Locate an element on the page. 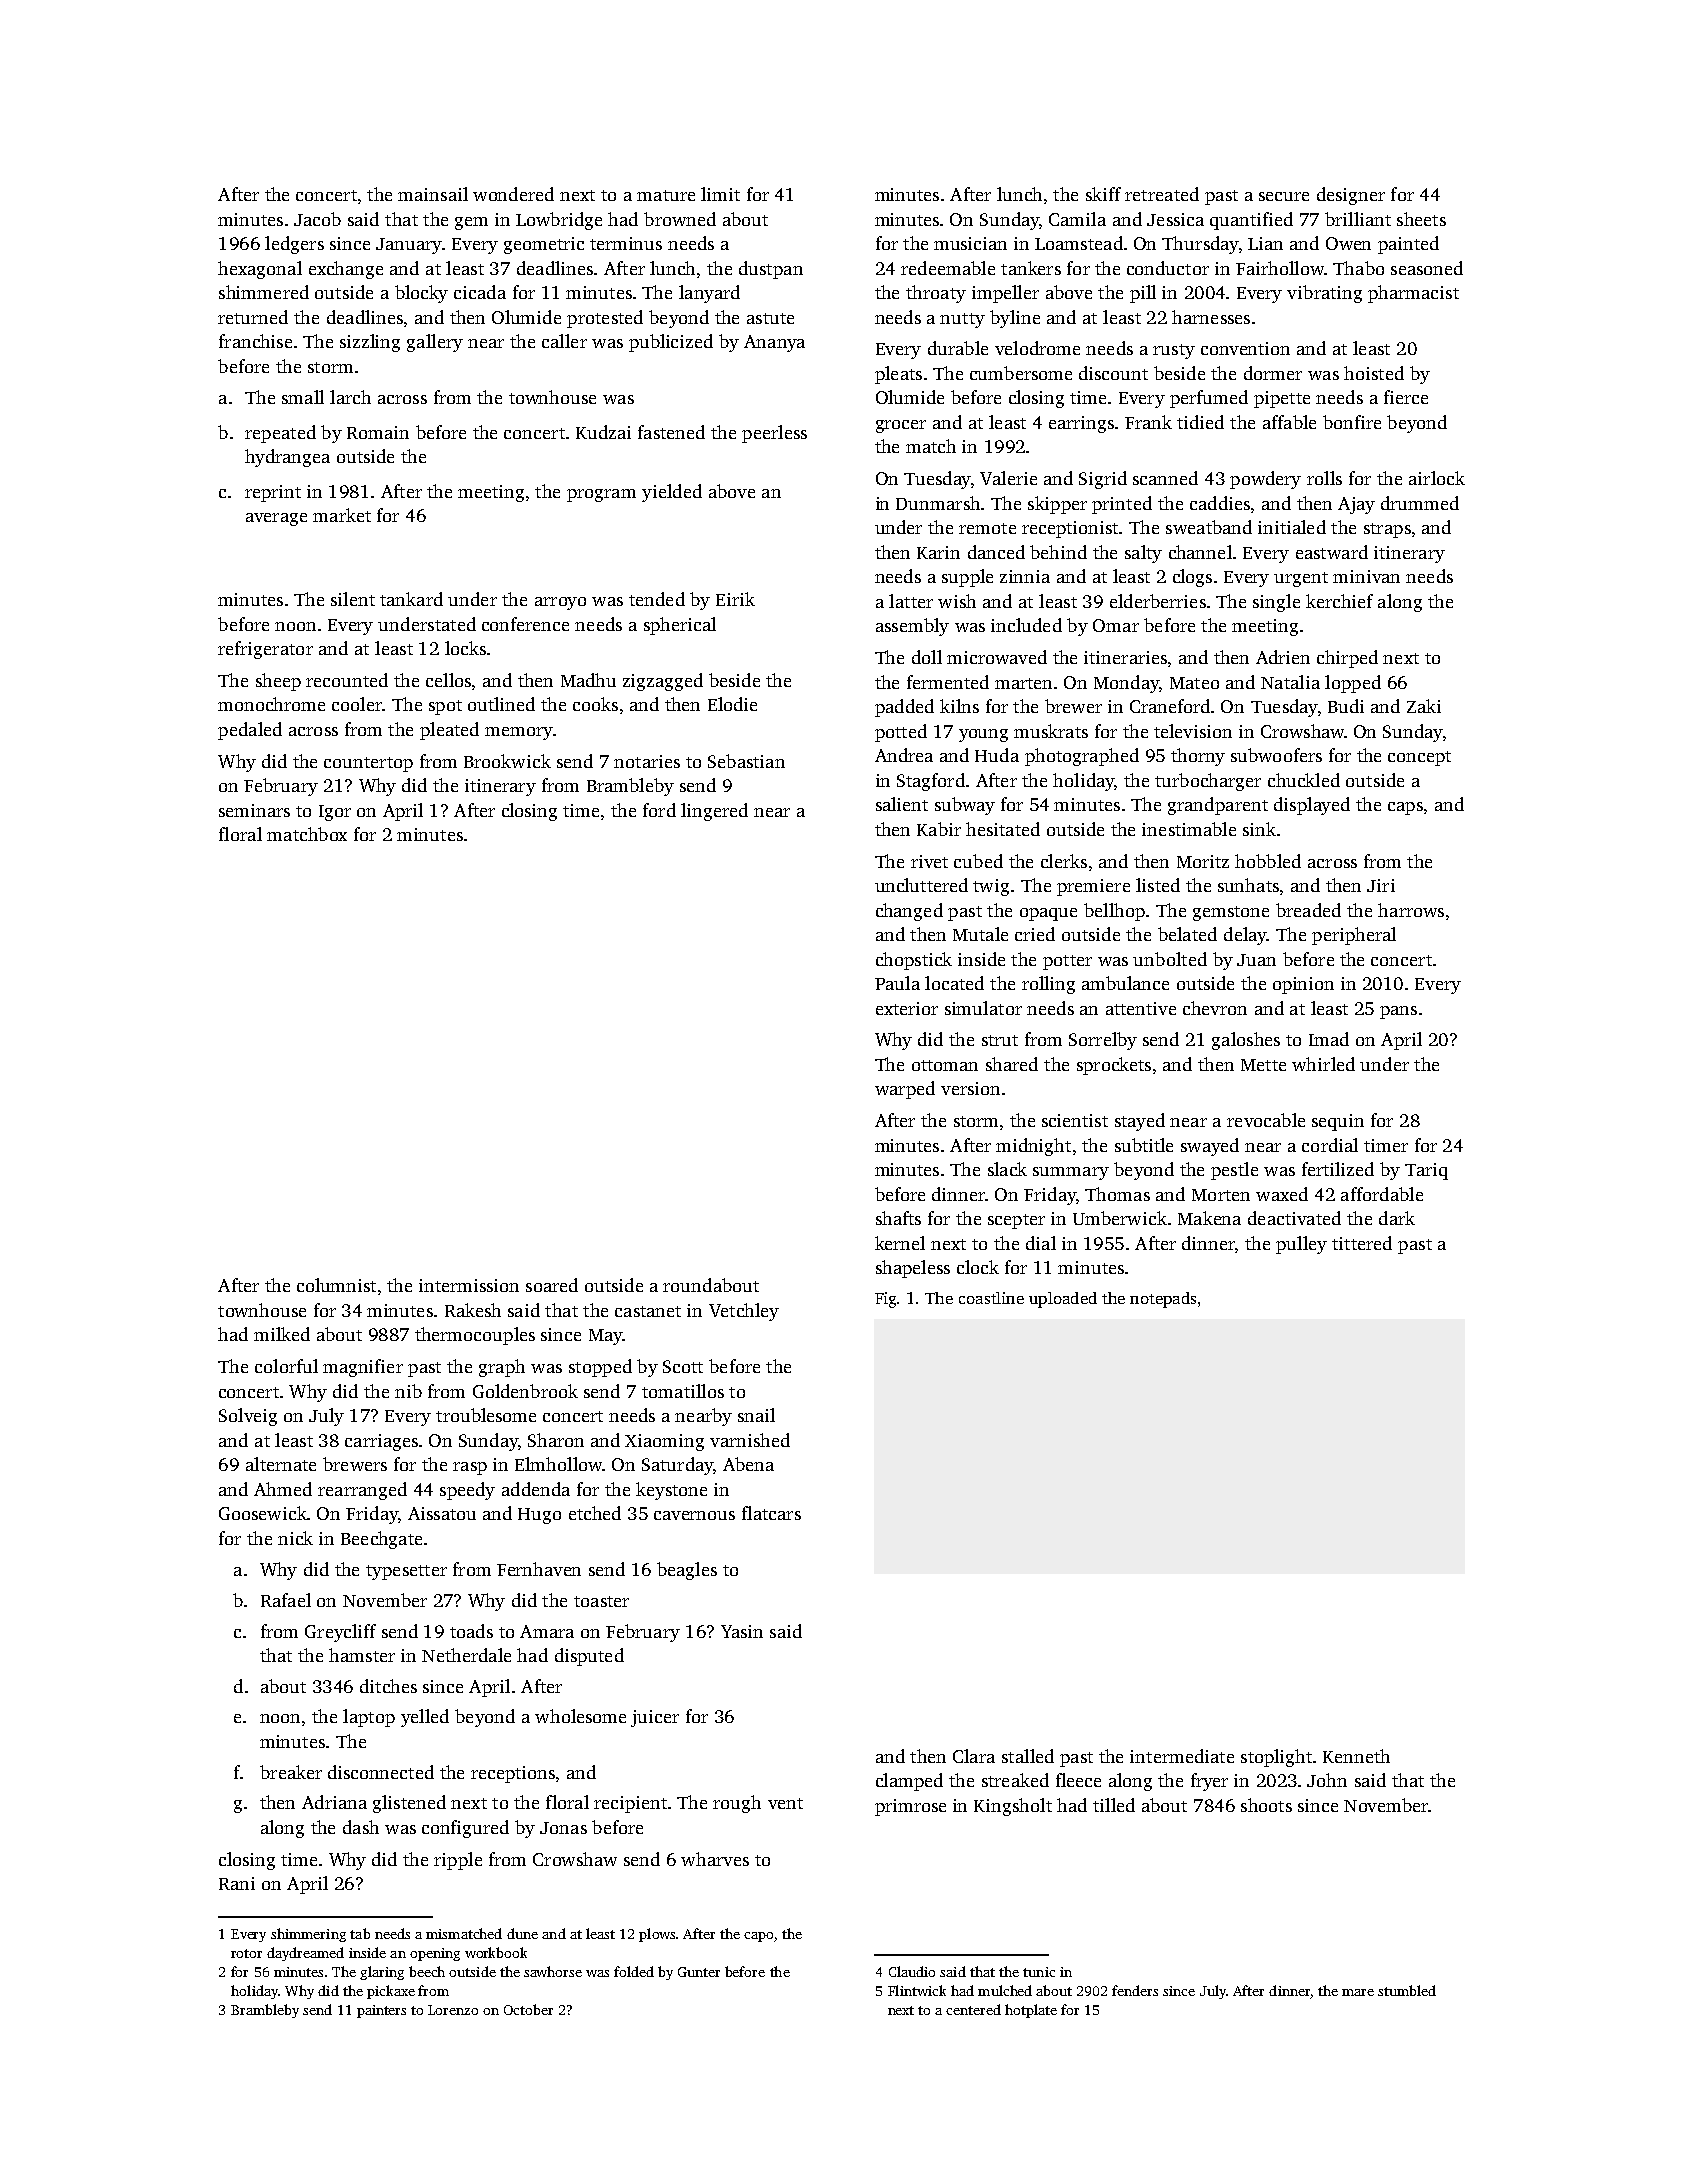  skiff is located at coordinates (1103, 194).
